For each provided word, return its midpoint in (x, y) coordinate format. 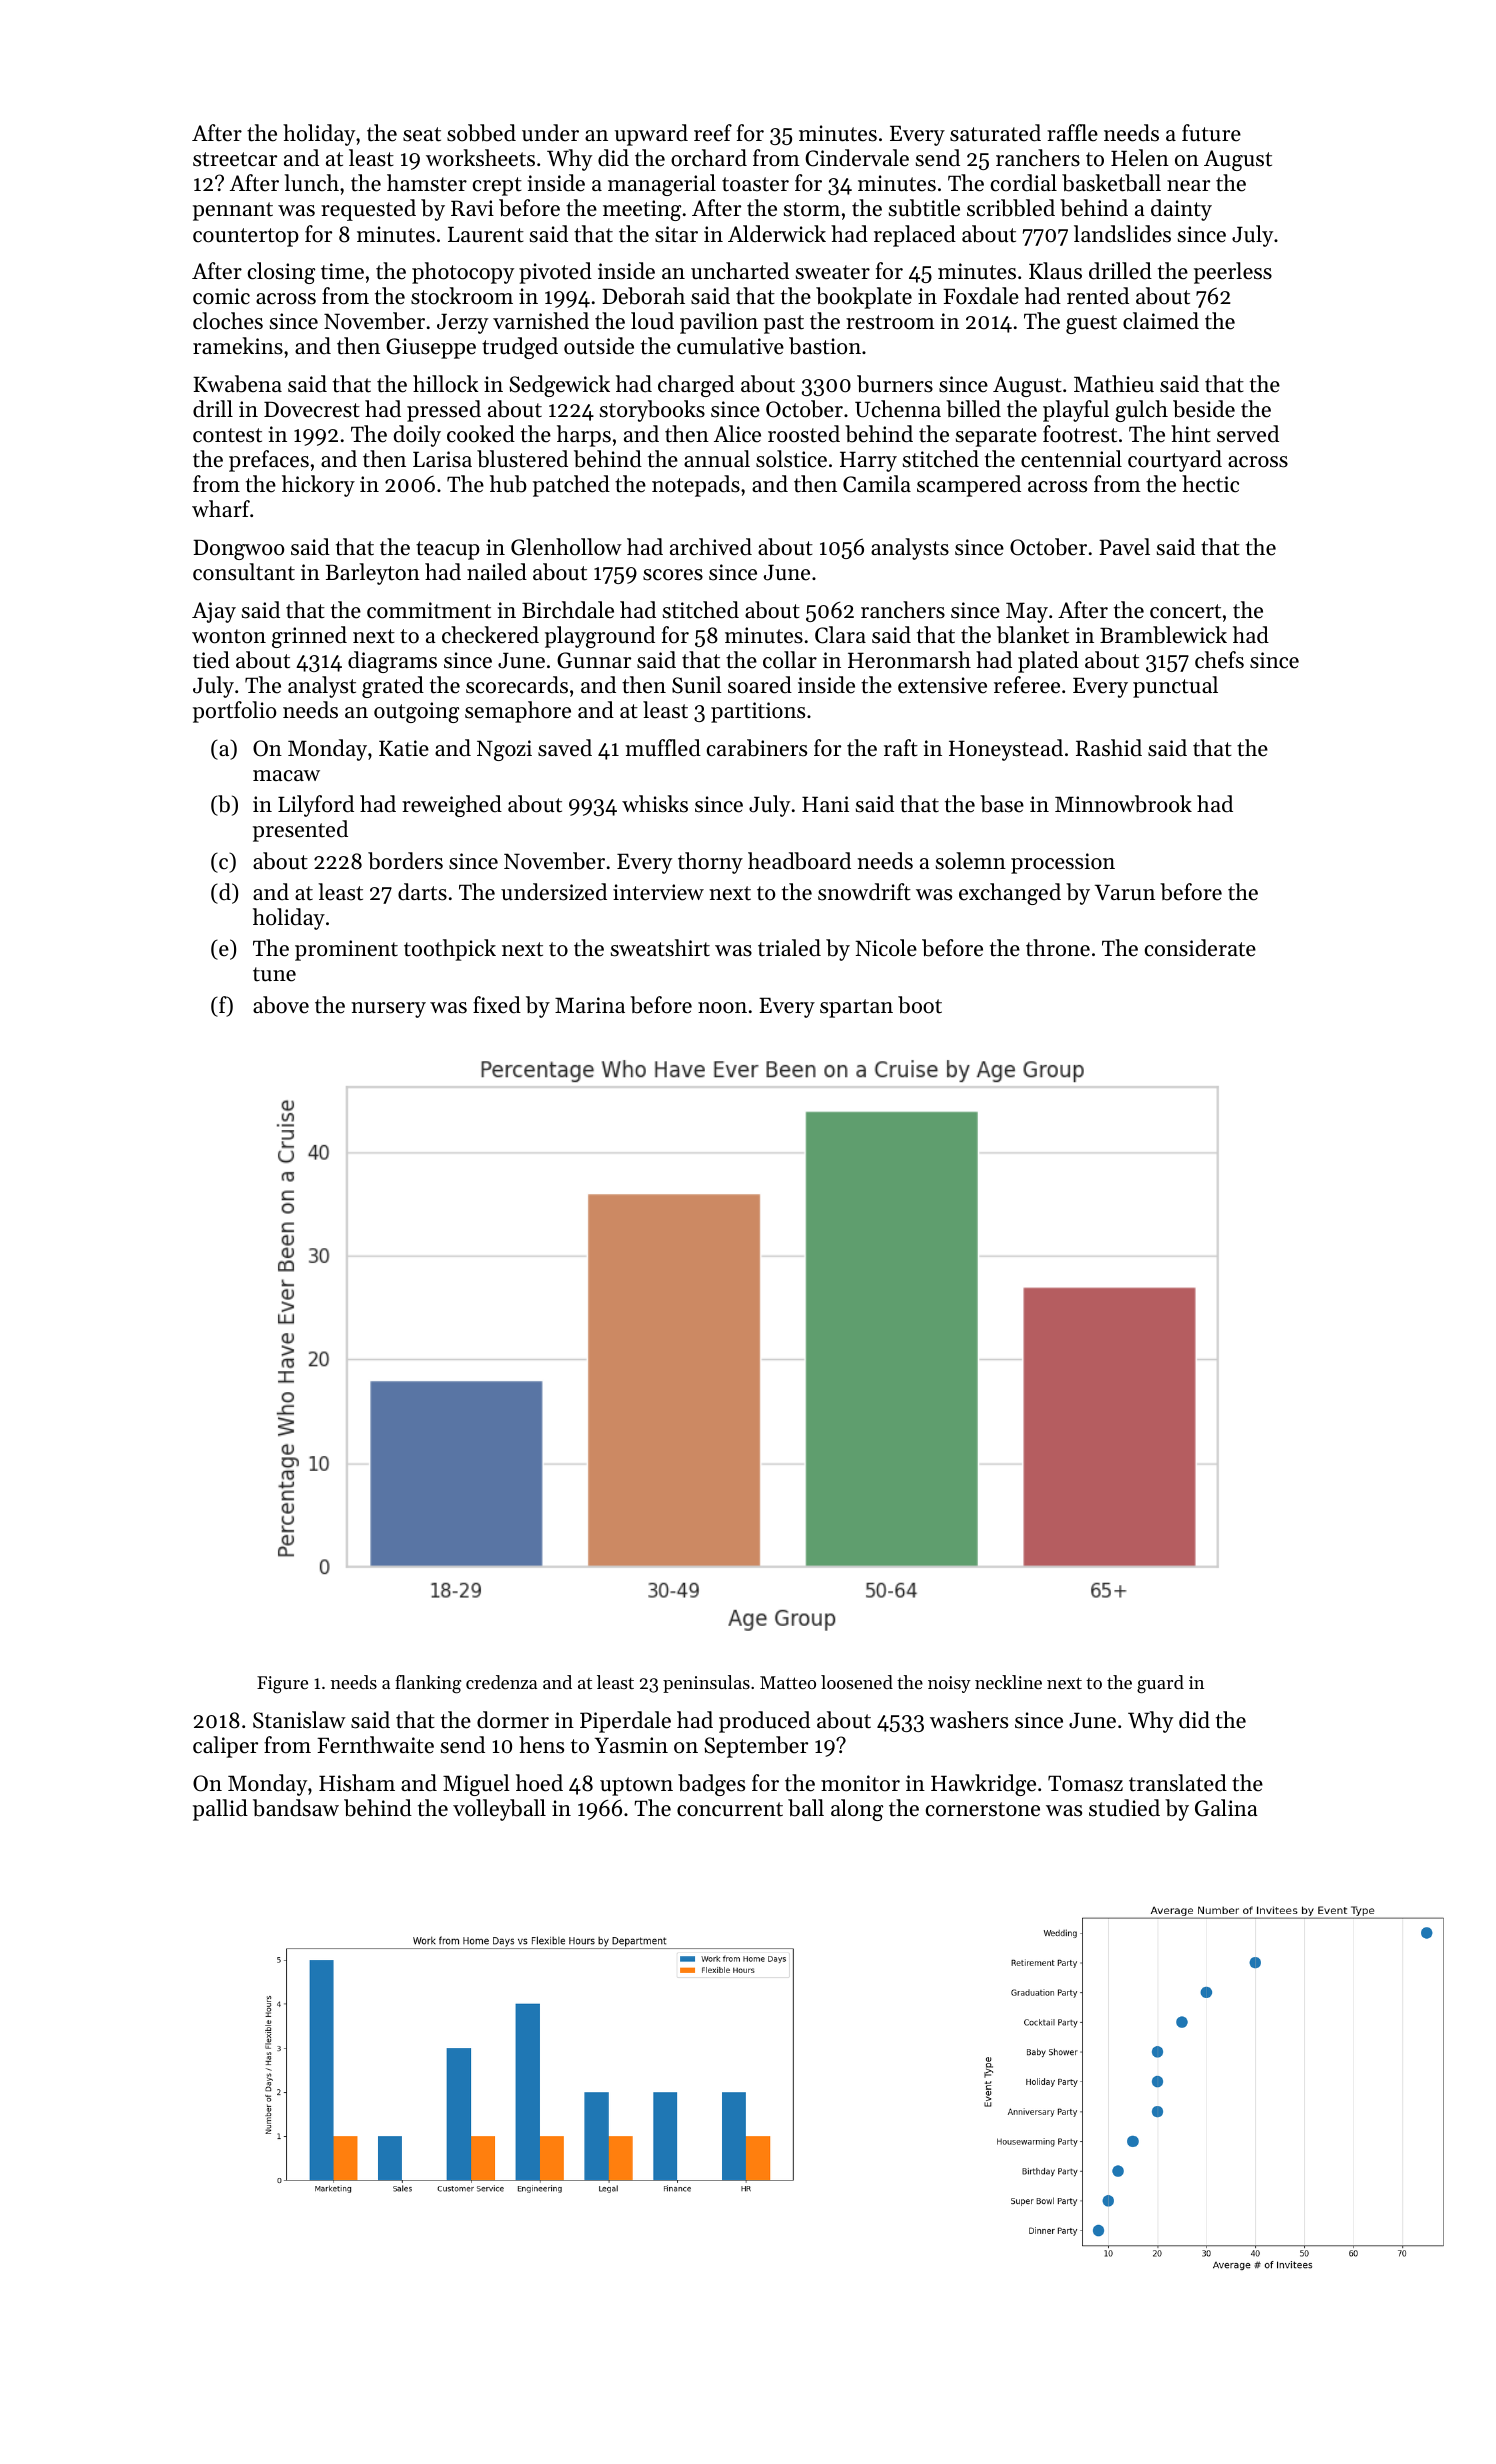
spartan (856, 1008)
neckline (1008, 1682)
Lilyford (316, 806)
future (1211, 133)
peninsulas (706, 1684)
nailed (497, 572)
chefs (1219, 660)
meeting (642, 210)
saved (565, 748)
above (281, 1005)
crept (497, 186)
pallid (220, 1810)
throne (1058, 948)
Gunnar (594, 660)
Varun (1125, 892)
